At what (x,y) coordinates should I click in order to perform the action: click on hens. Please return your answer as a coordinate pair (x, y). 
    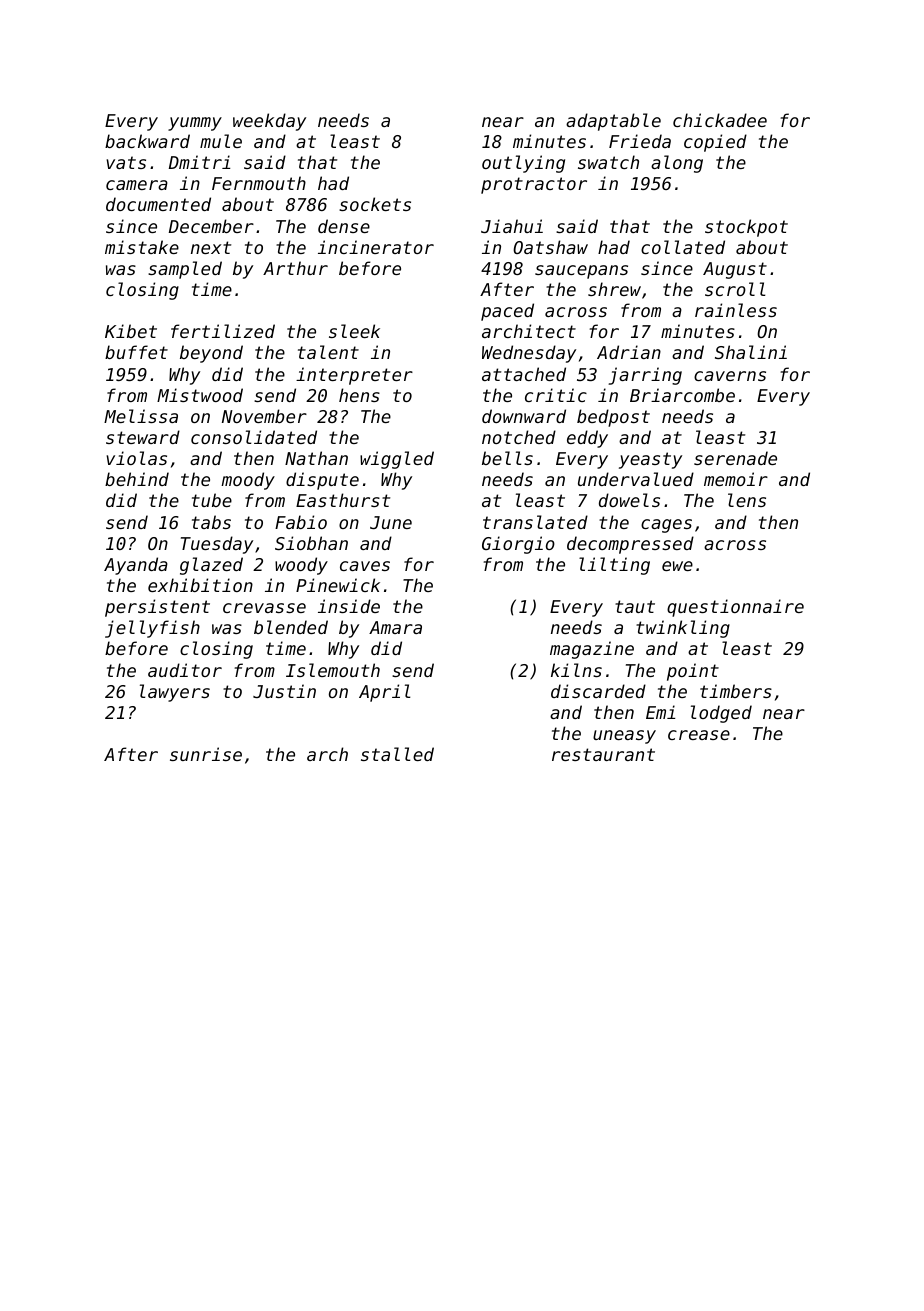
    Looking at the image, I should click on (359, 395).
